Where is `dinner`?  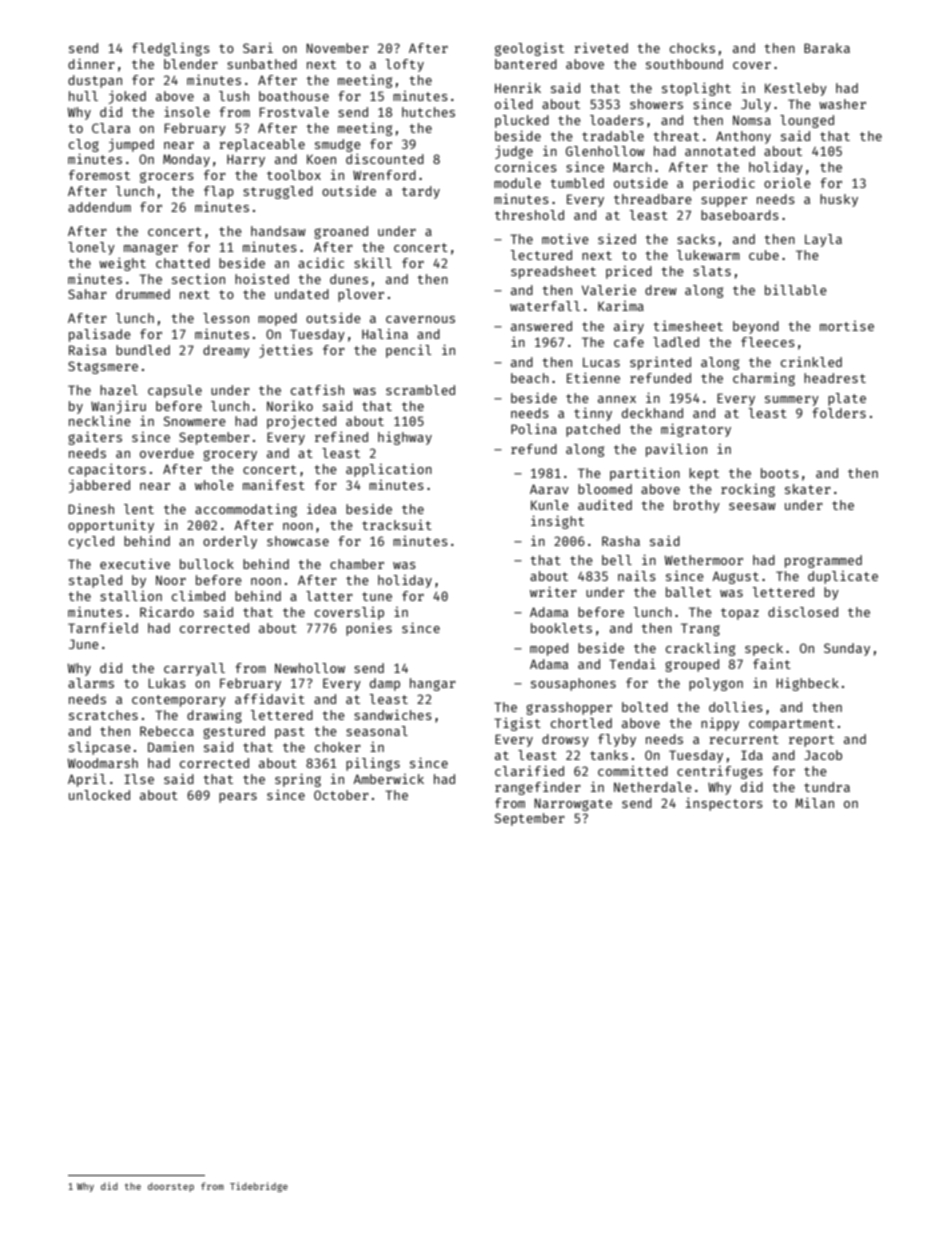
dinner is located at coordinates (91, 63).
